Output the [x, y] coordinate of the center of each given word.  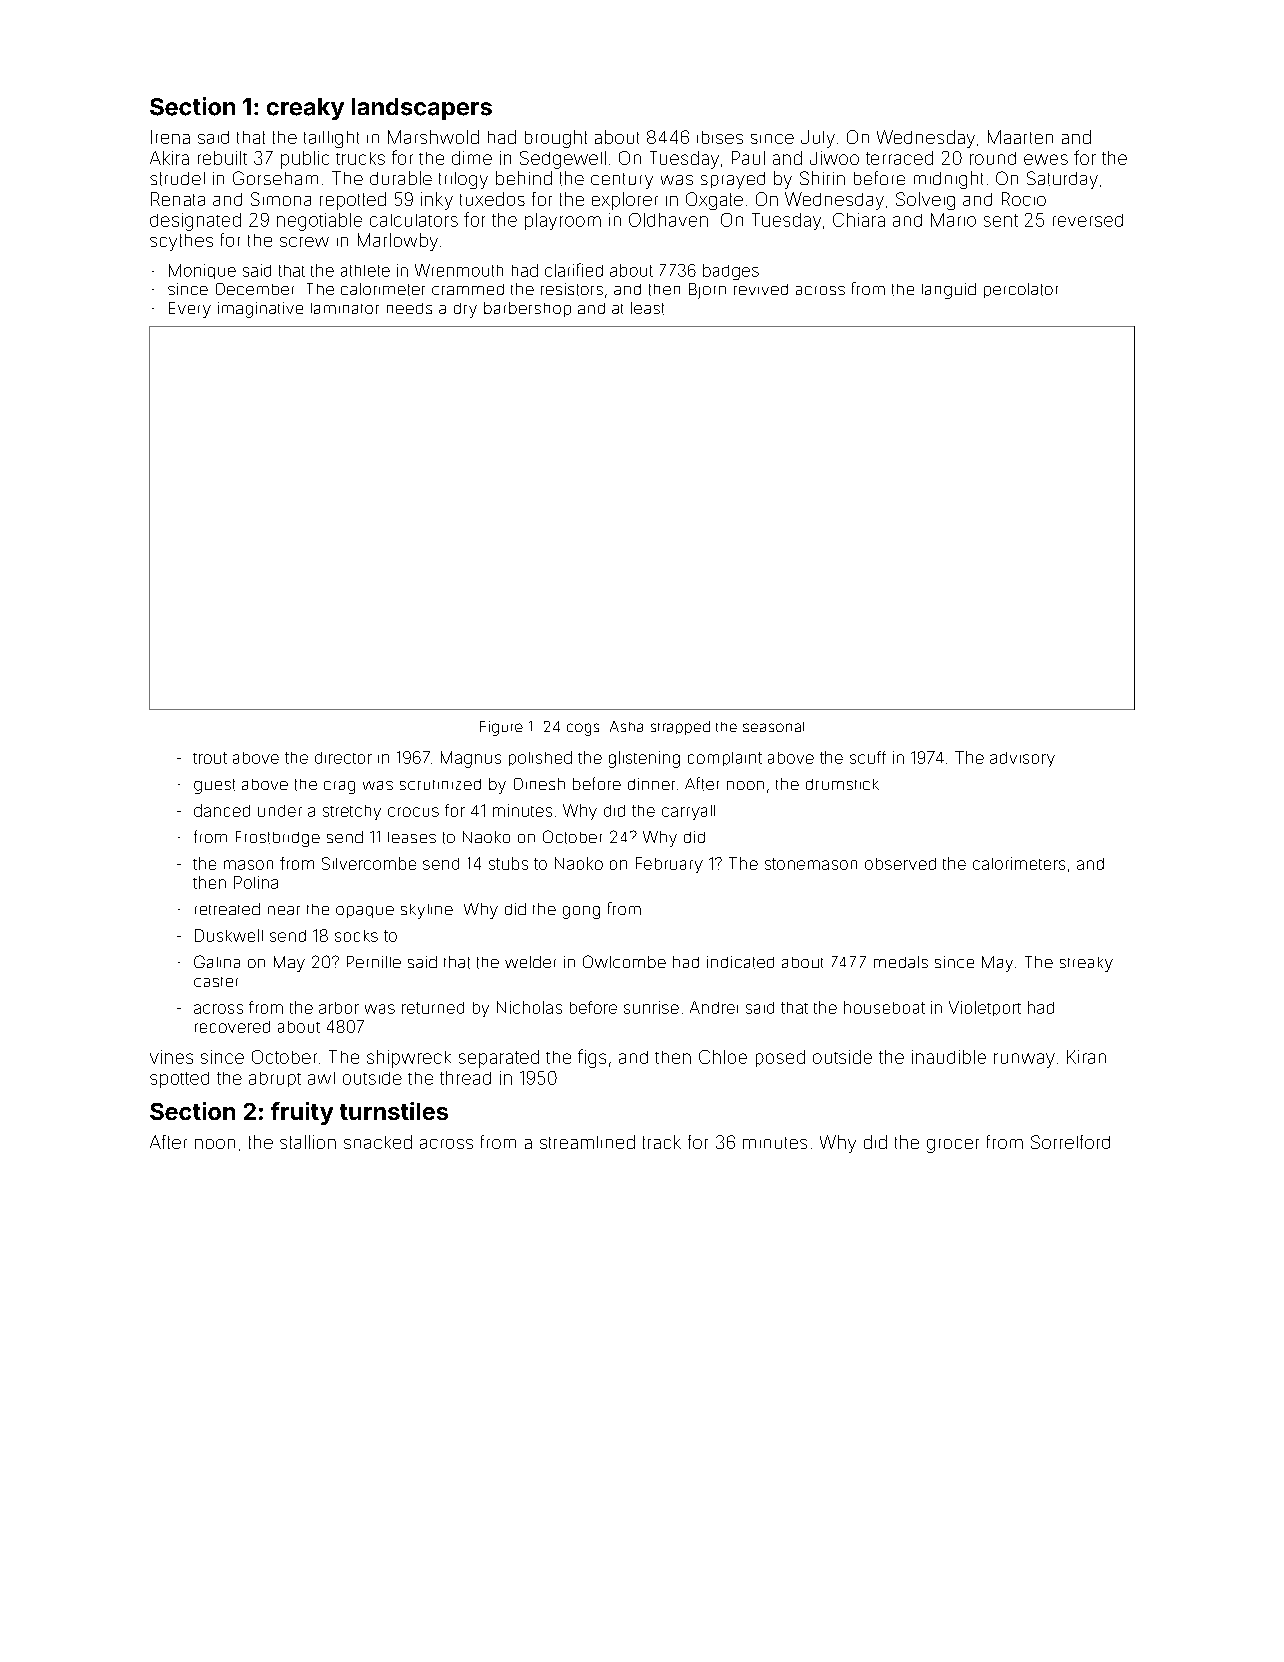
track [662, 1142]
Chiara [859, 220]
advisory [1022, 759]
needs [409, 308]
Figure [501, 728]
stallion [308, 1142]
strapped [680, 728]
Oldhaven [668, 220]
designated [195, 222]
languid [949, 291]
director [343, 758]
